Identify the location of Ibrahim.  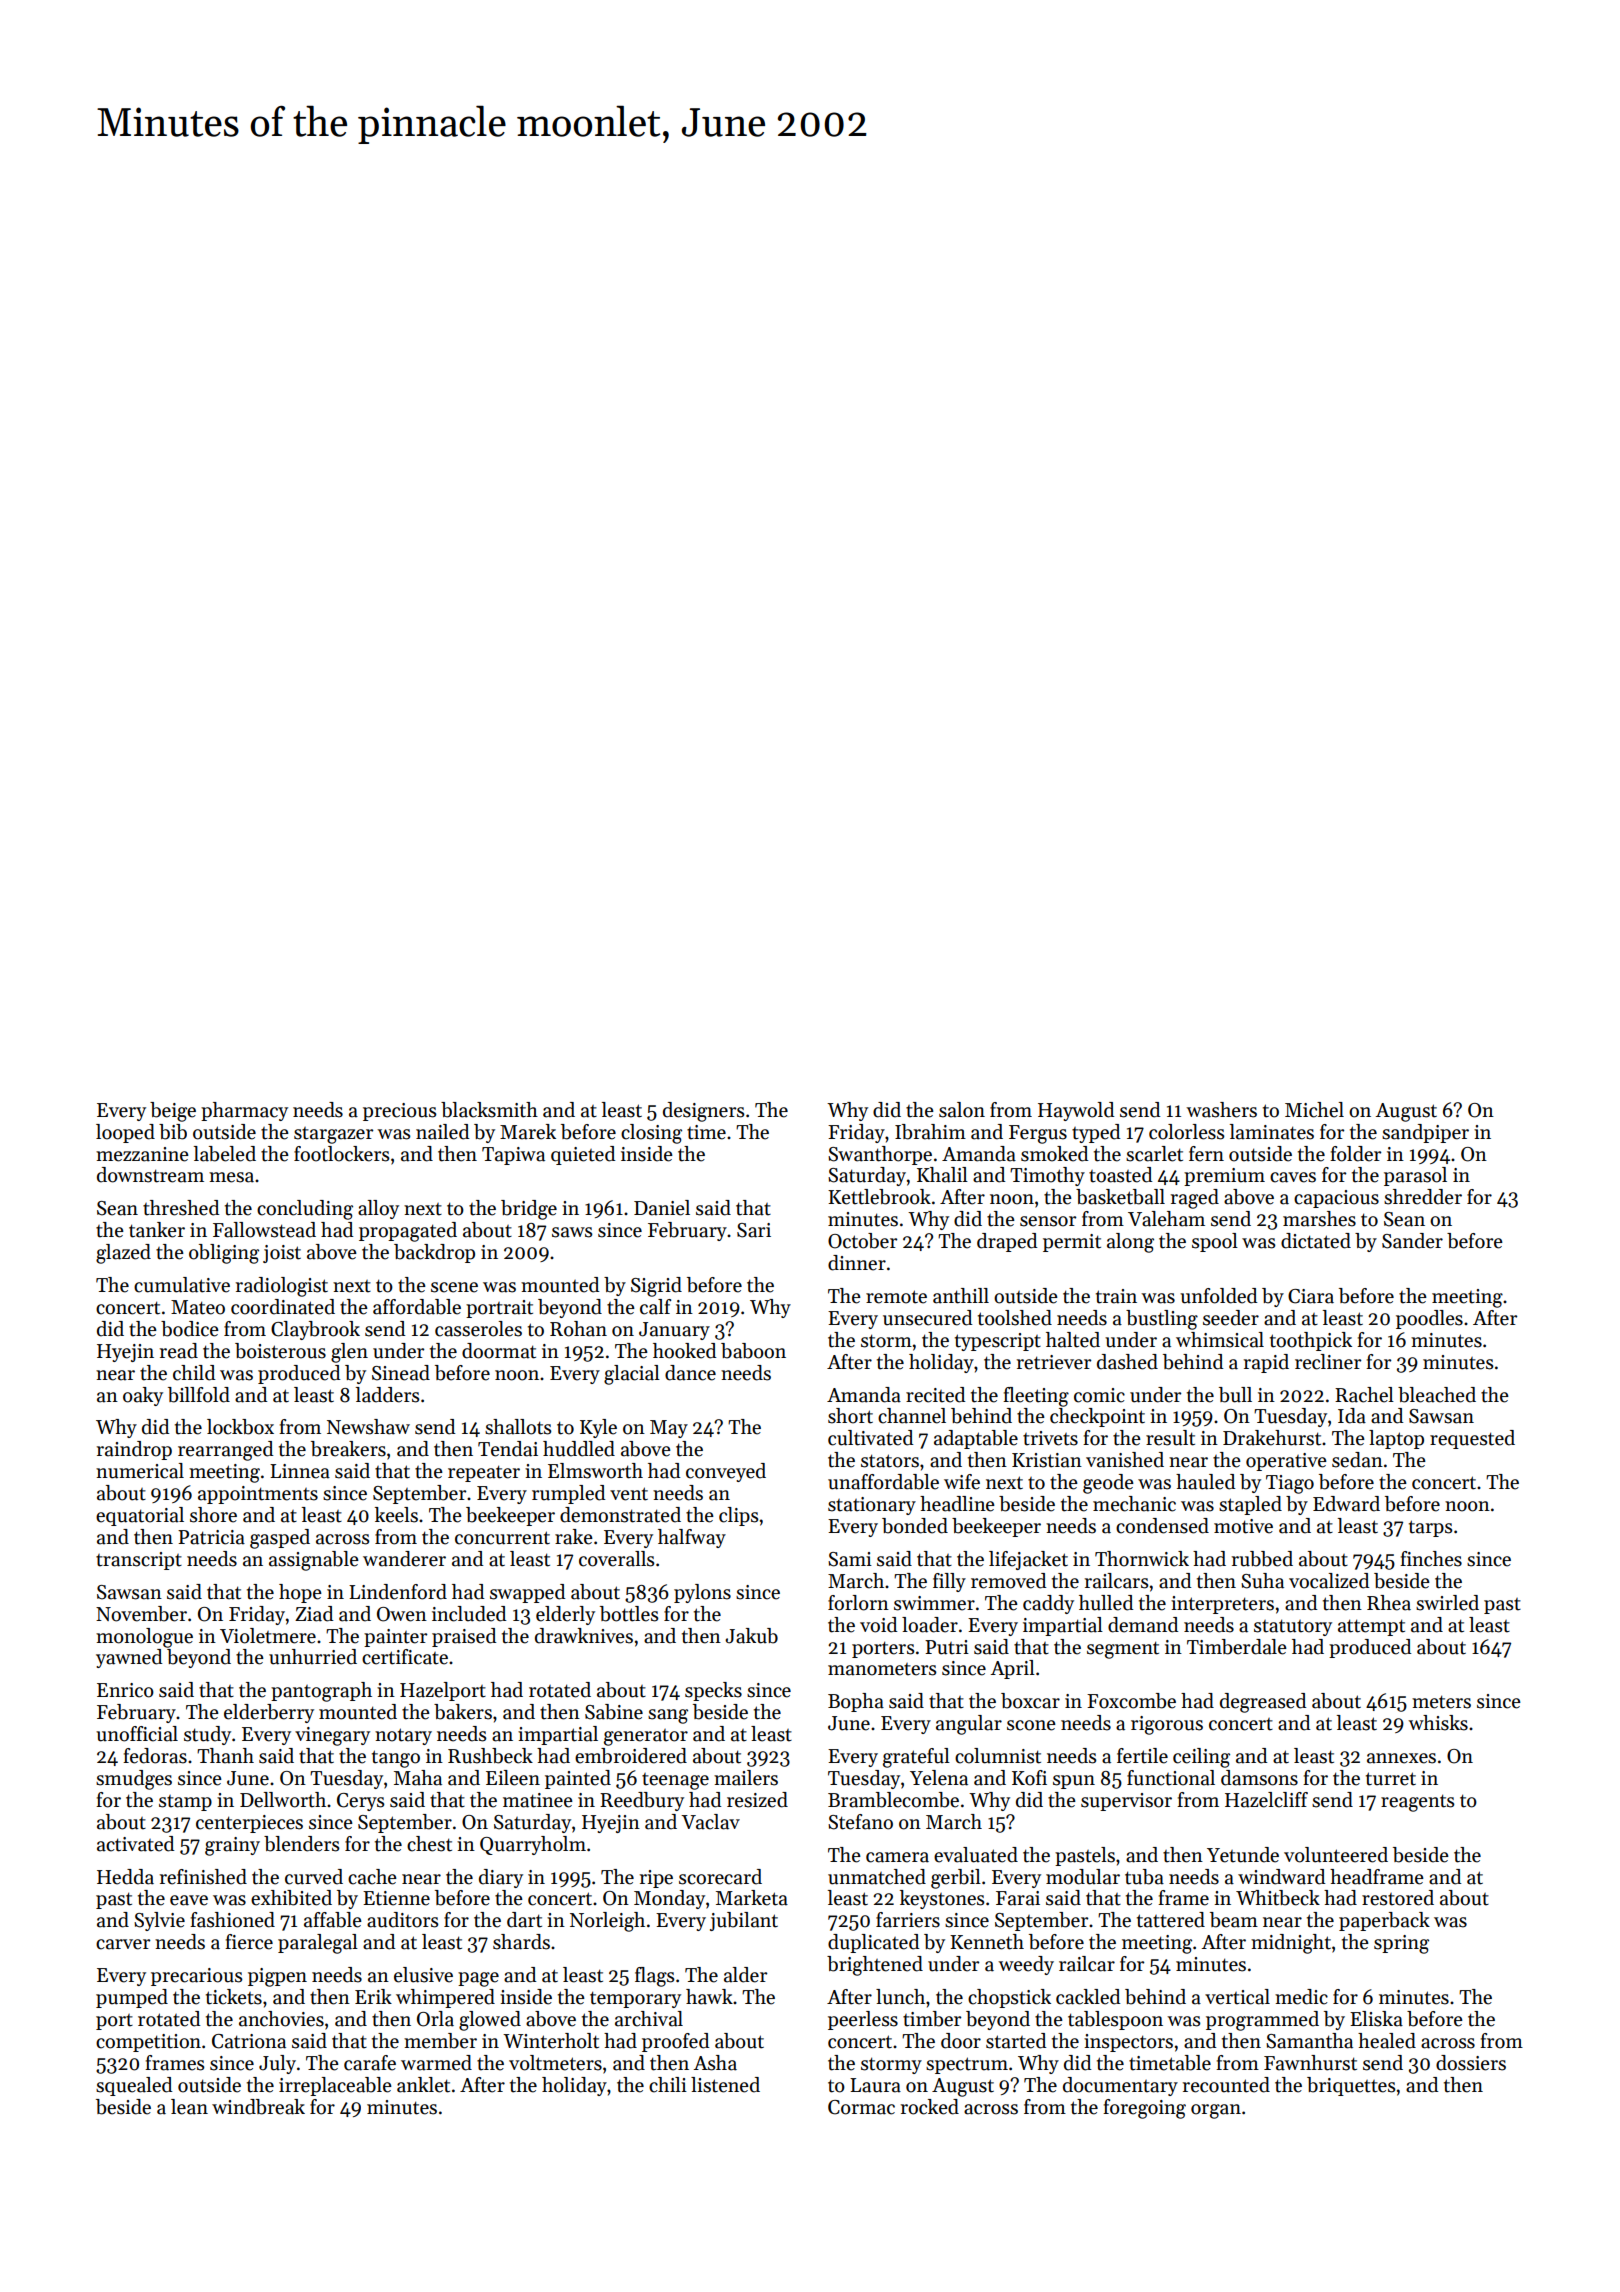
(930, 1132).
